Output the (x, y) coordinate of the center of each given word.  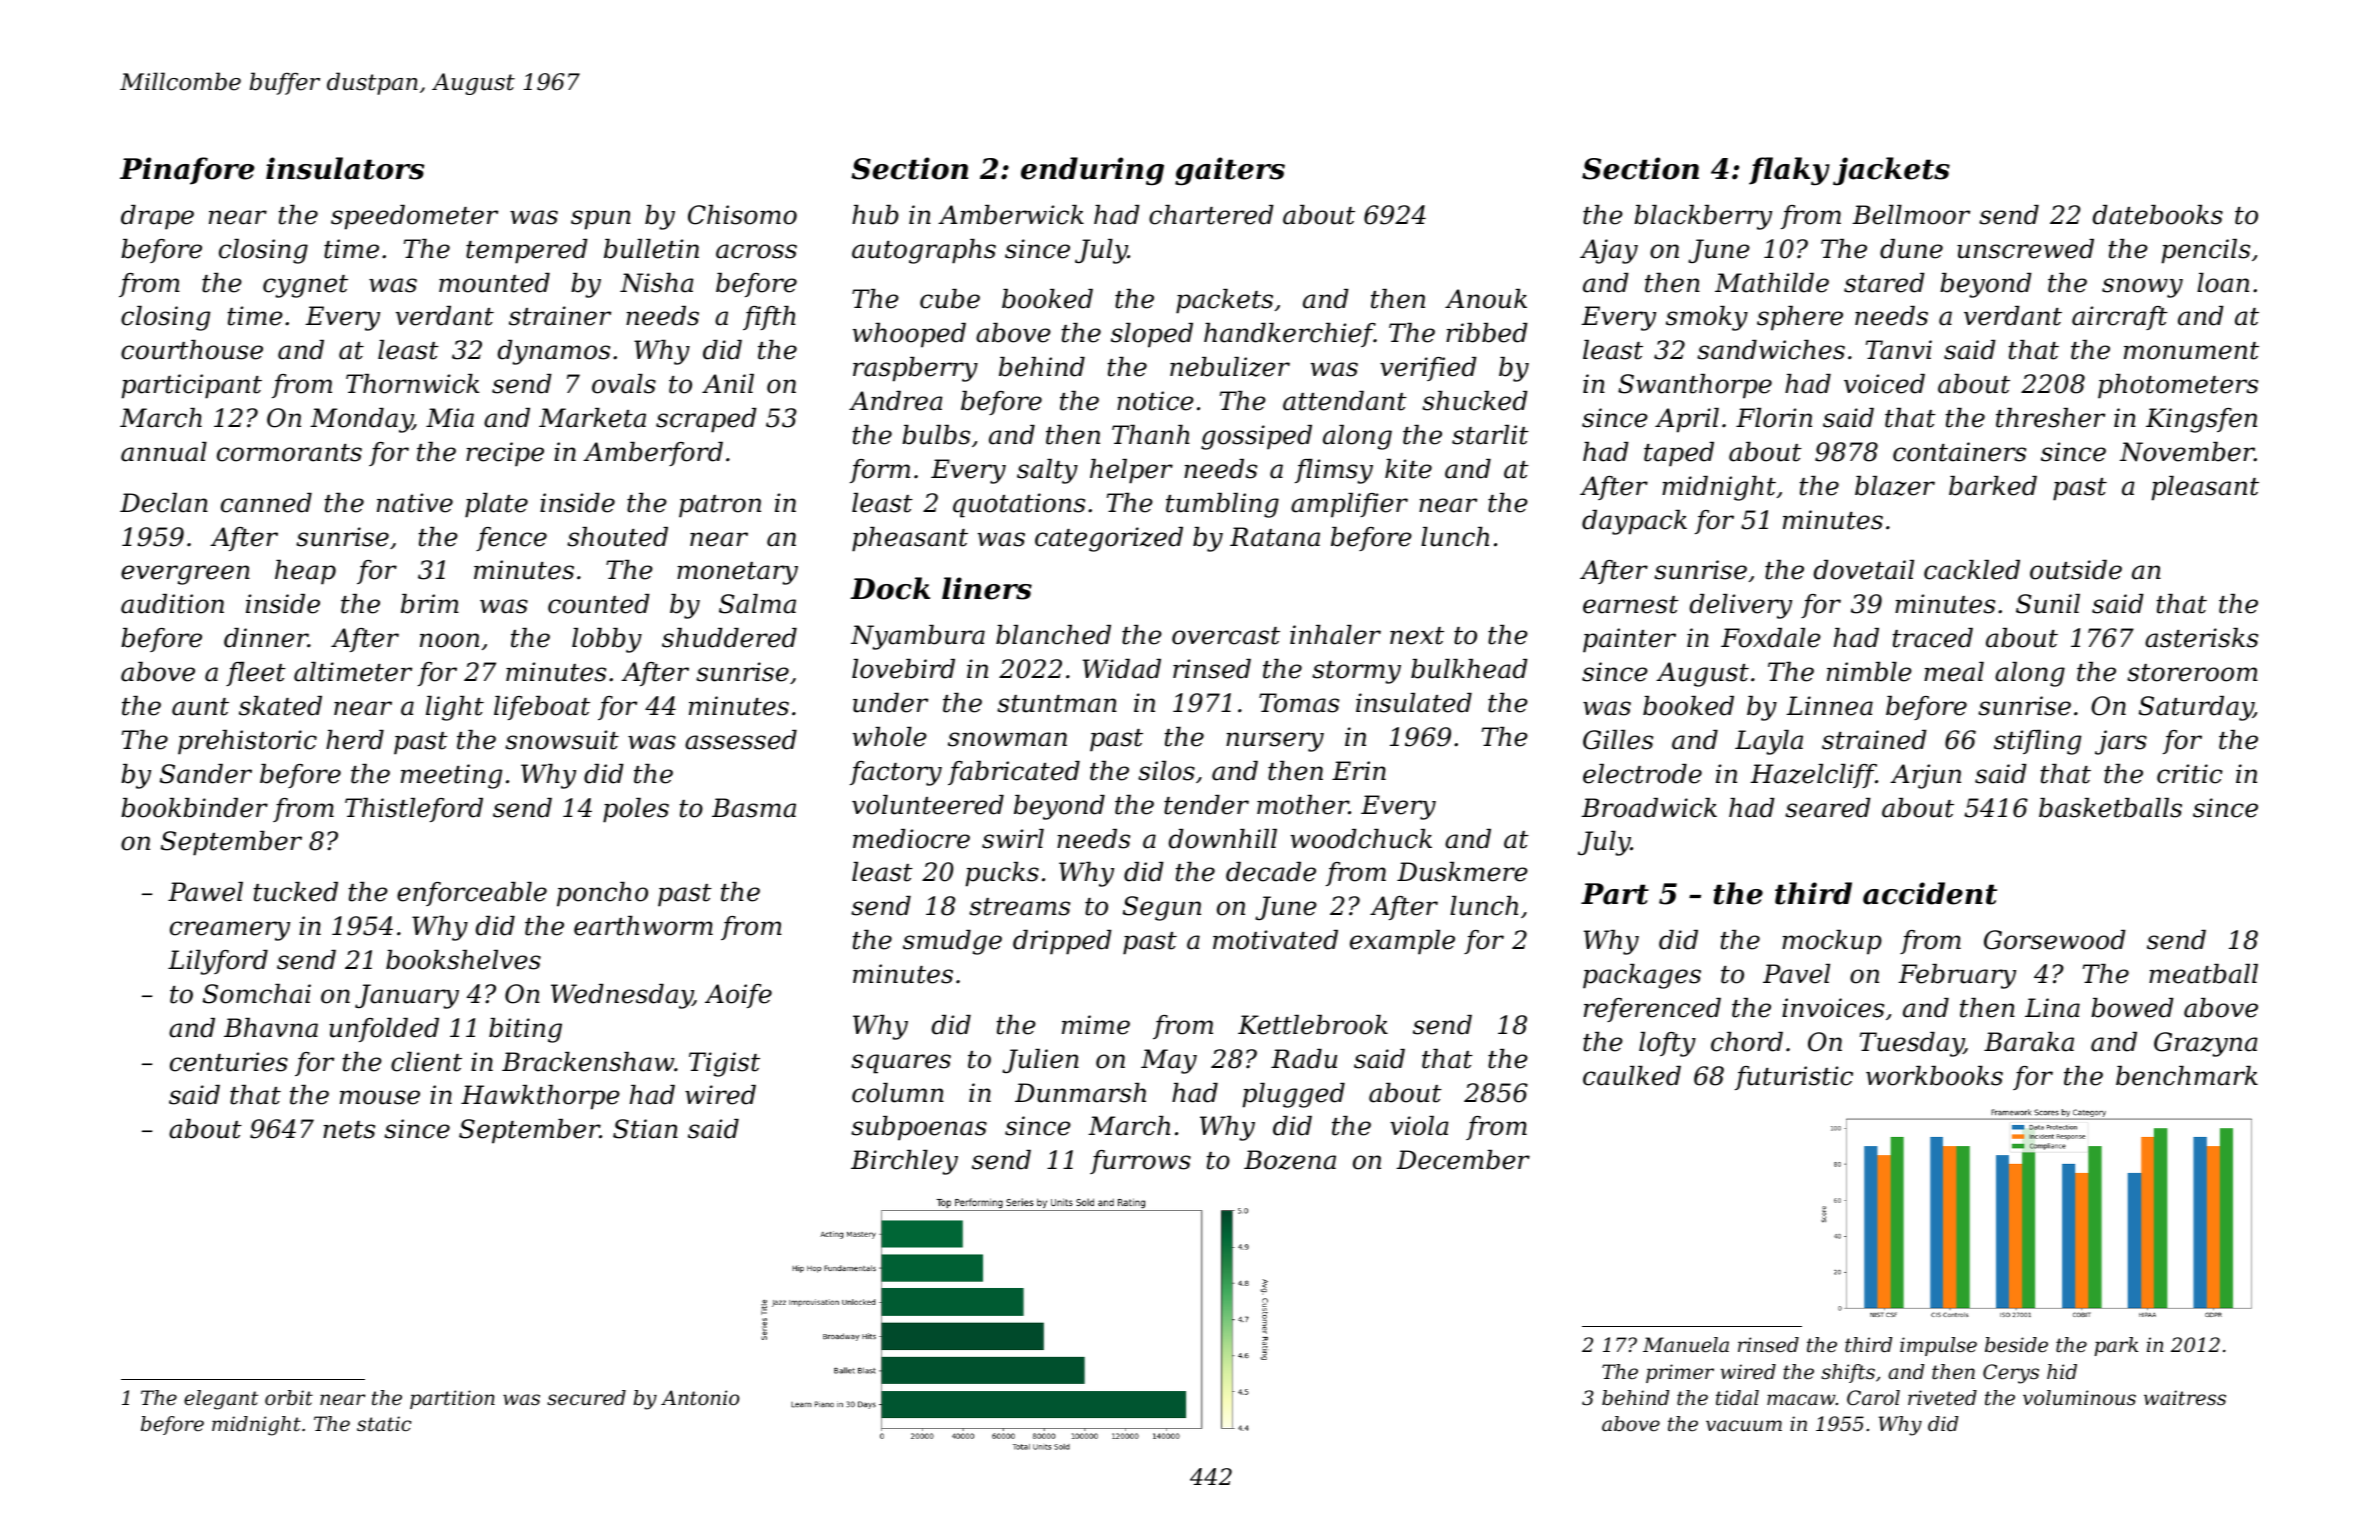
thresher (2050, 418)
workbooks (1934, 1076)
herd (355, 740)
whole (890, 737)
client (426, 1062)
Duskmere (1462, 872)
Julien (1040, 1061)
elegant (221, 1400)
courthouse (192, 350)
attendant (1345, 401)
